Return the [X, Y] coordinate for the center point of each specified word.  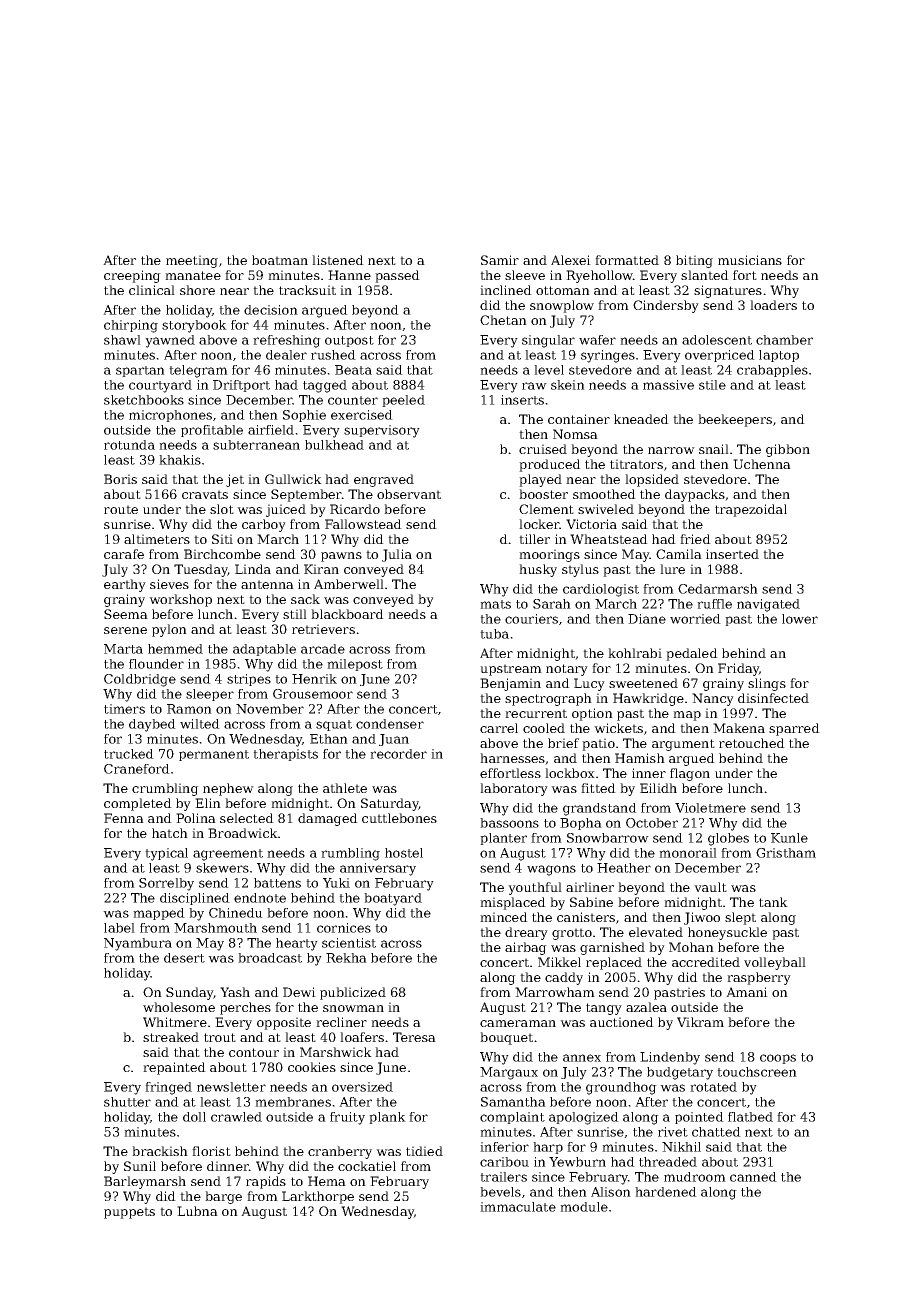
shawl [122, 340]
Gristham [786, 853]
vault [710, 887]
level [549, 370]
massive [668, 385]
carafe [124, 554]
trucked [129, 754]
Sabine [591, 902]
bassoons [509, 823]
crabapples [772, 371]
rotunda [129, 445]
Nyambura [138, 944]
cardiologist [601, 590]
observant [409, 494]
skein [568, 385]
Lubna [197, 1211]
